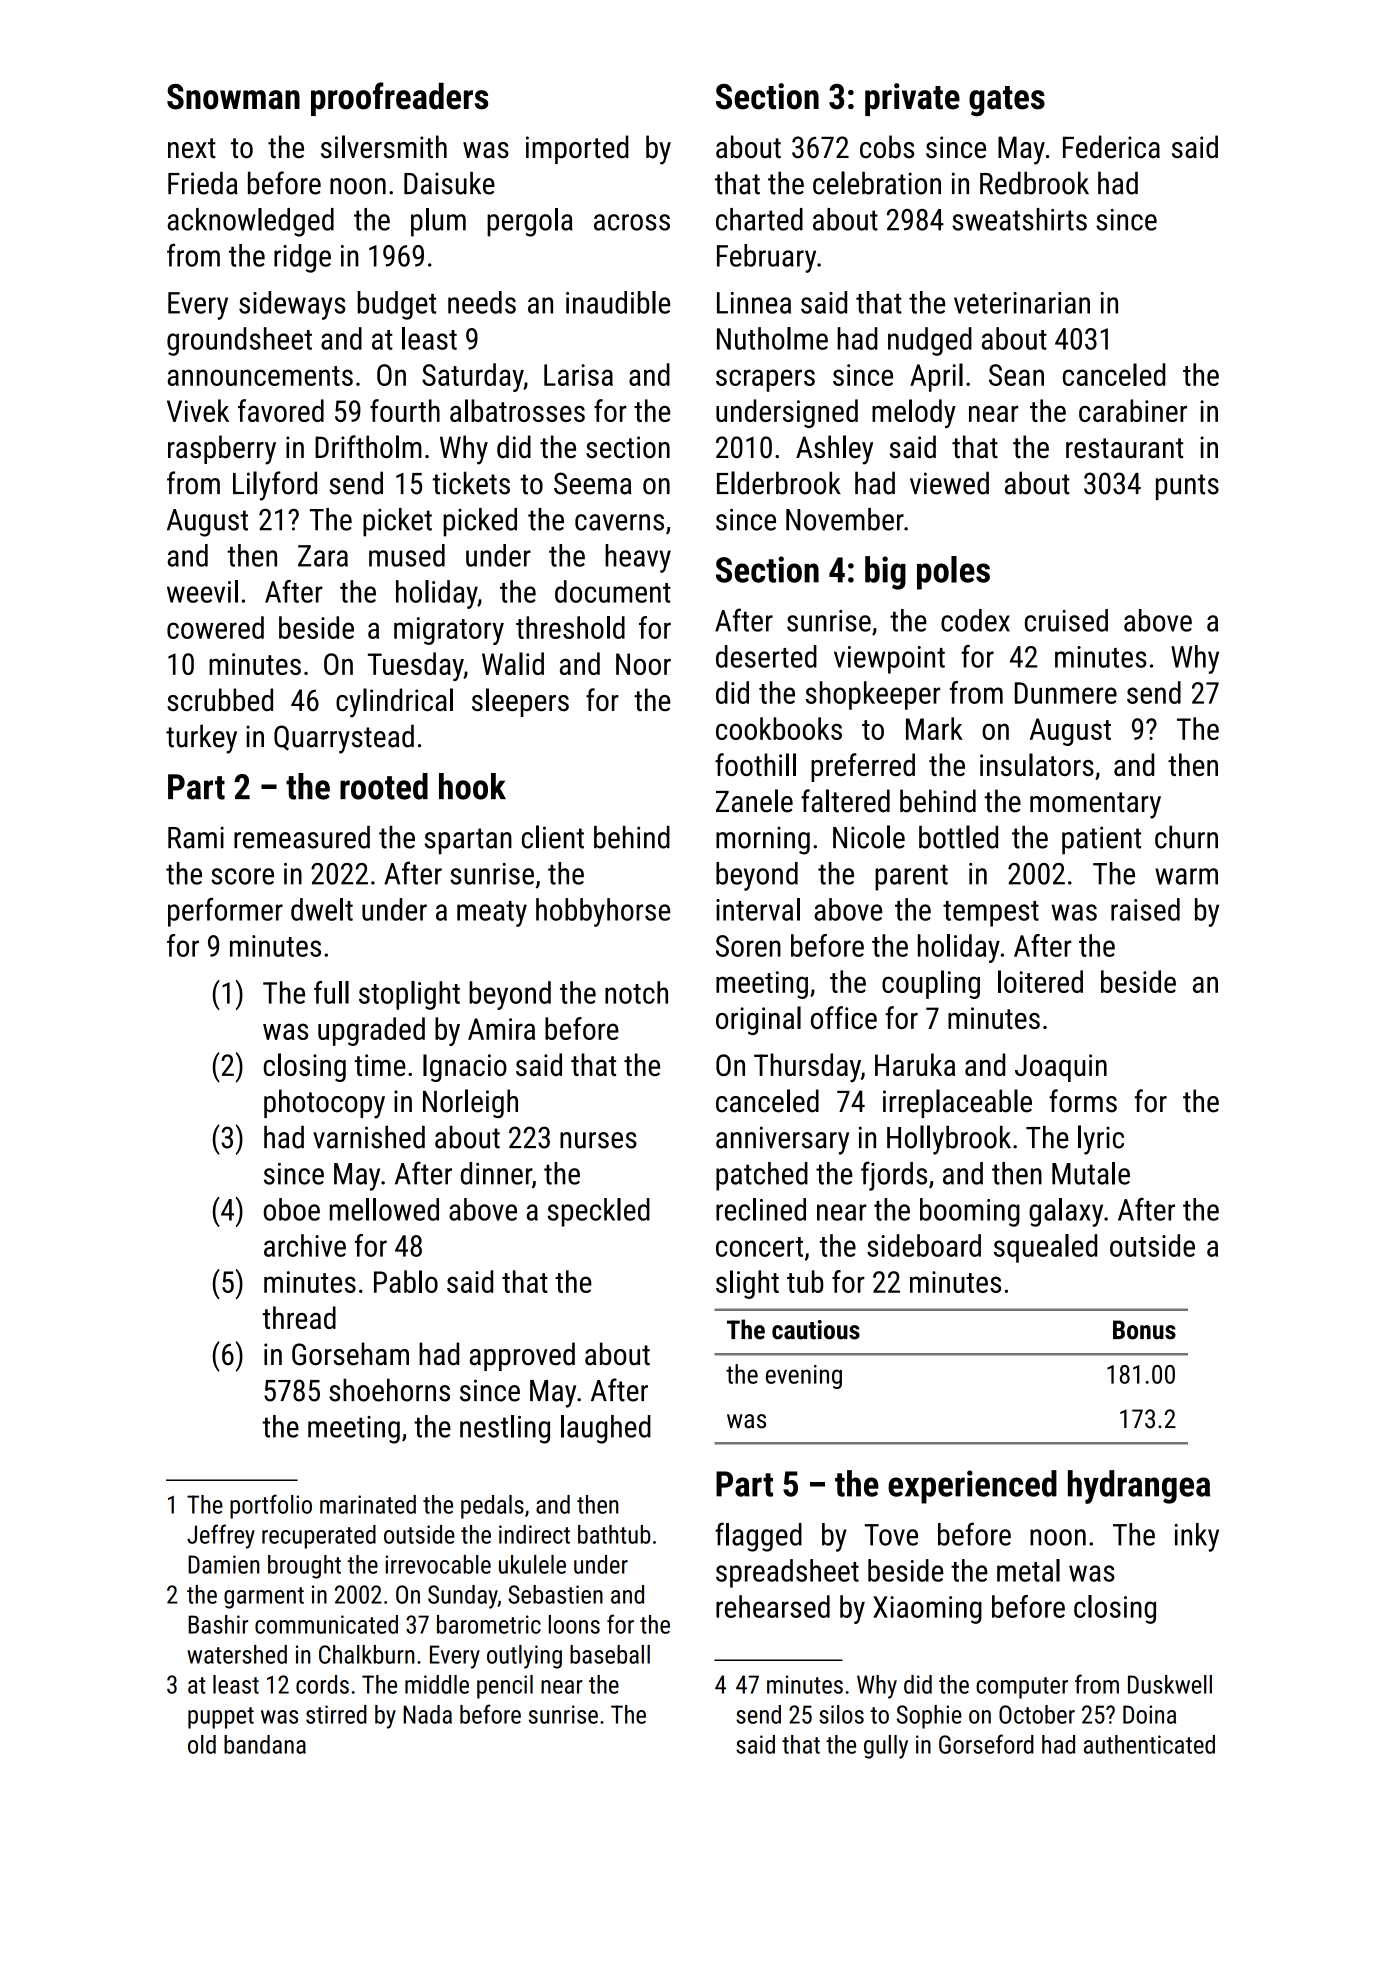 This screenshot has height=1969, width=1386. Describe the element at coordinates (912, 99) in the screenshot. I see `private` at that location.
